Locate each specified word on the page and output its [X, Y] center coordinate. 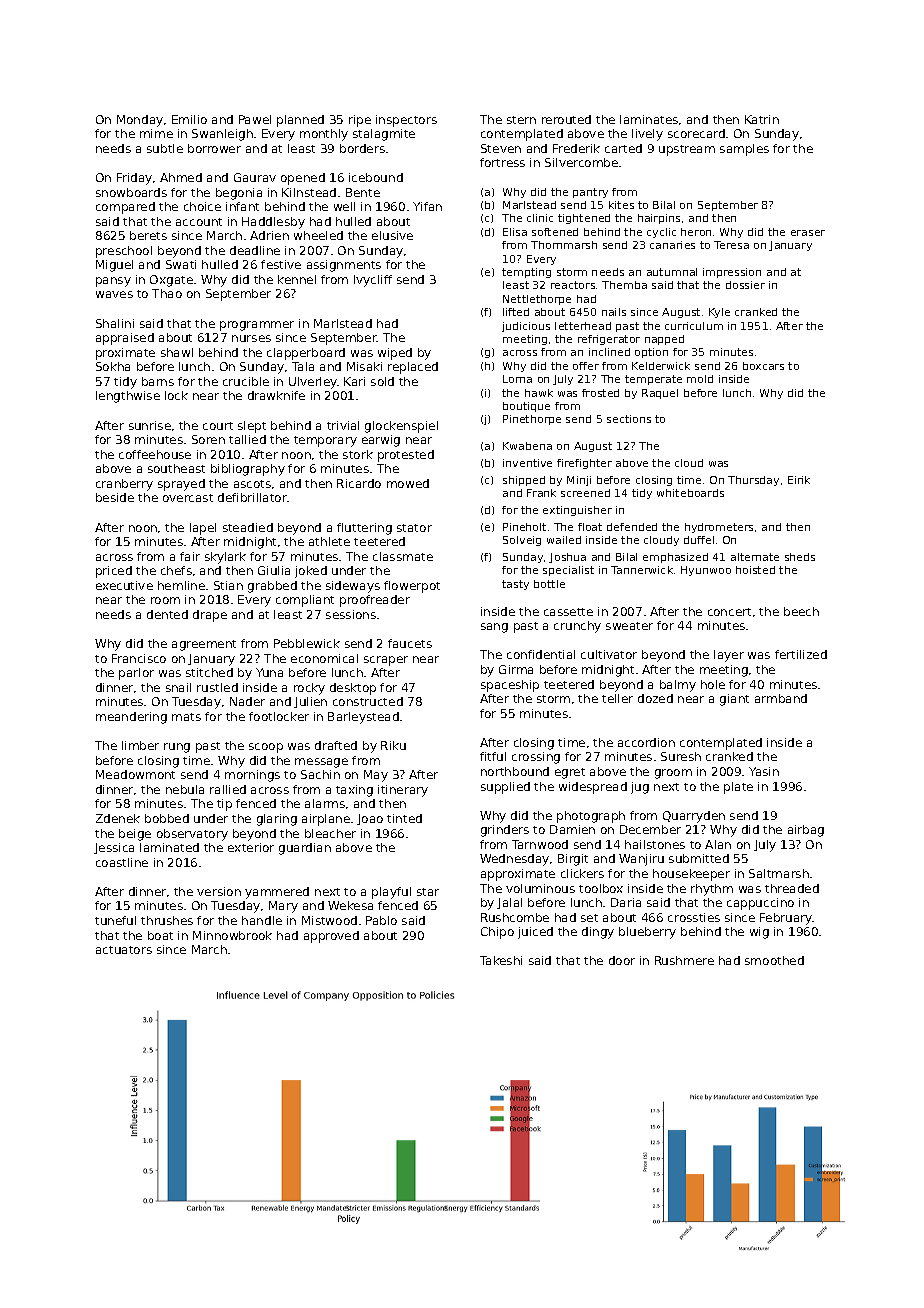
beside [115, 497]
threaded [792, 888]
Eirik [799, 480]
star [428, 892]
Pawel [255, 119]
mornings [252, 776]
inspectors [406, 121]
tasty [515, 585]
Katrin [762, 119]
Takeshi [501, 960]
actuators [124, 950]
